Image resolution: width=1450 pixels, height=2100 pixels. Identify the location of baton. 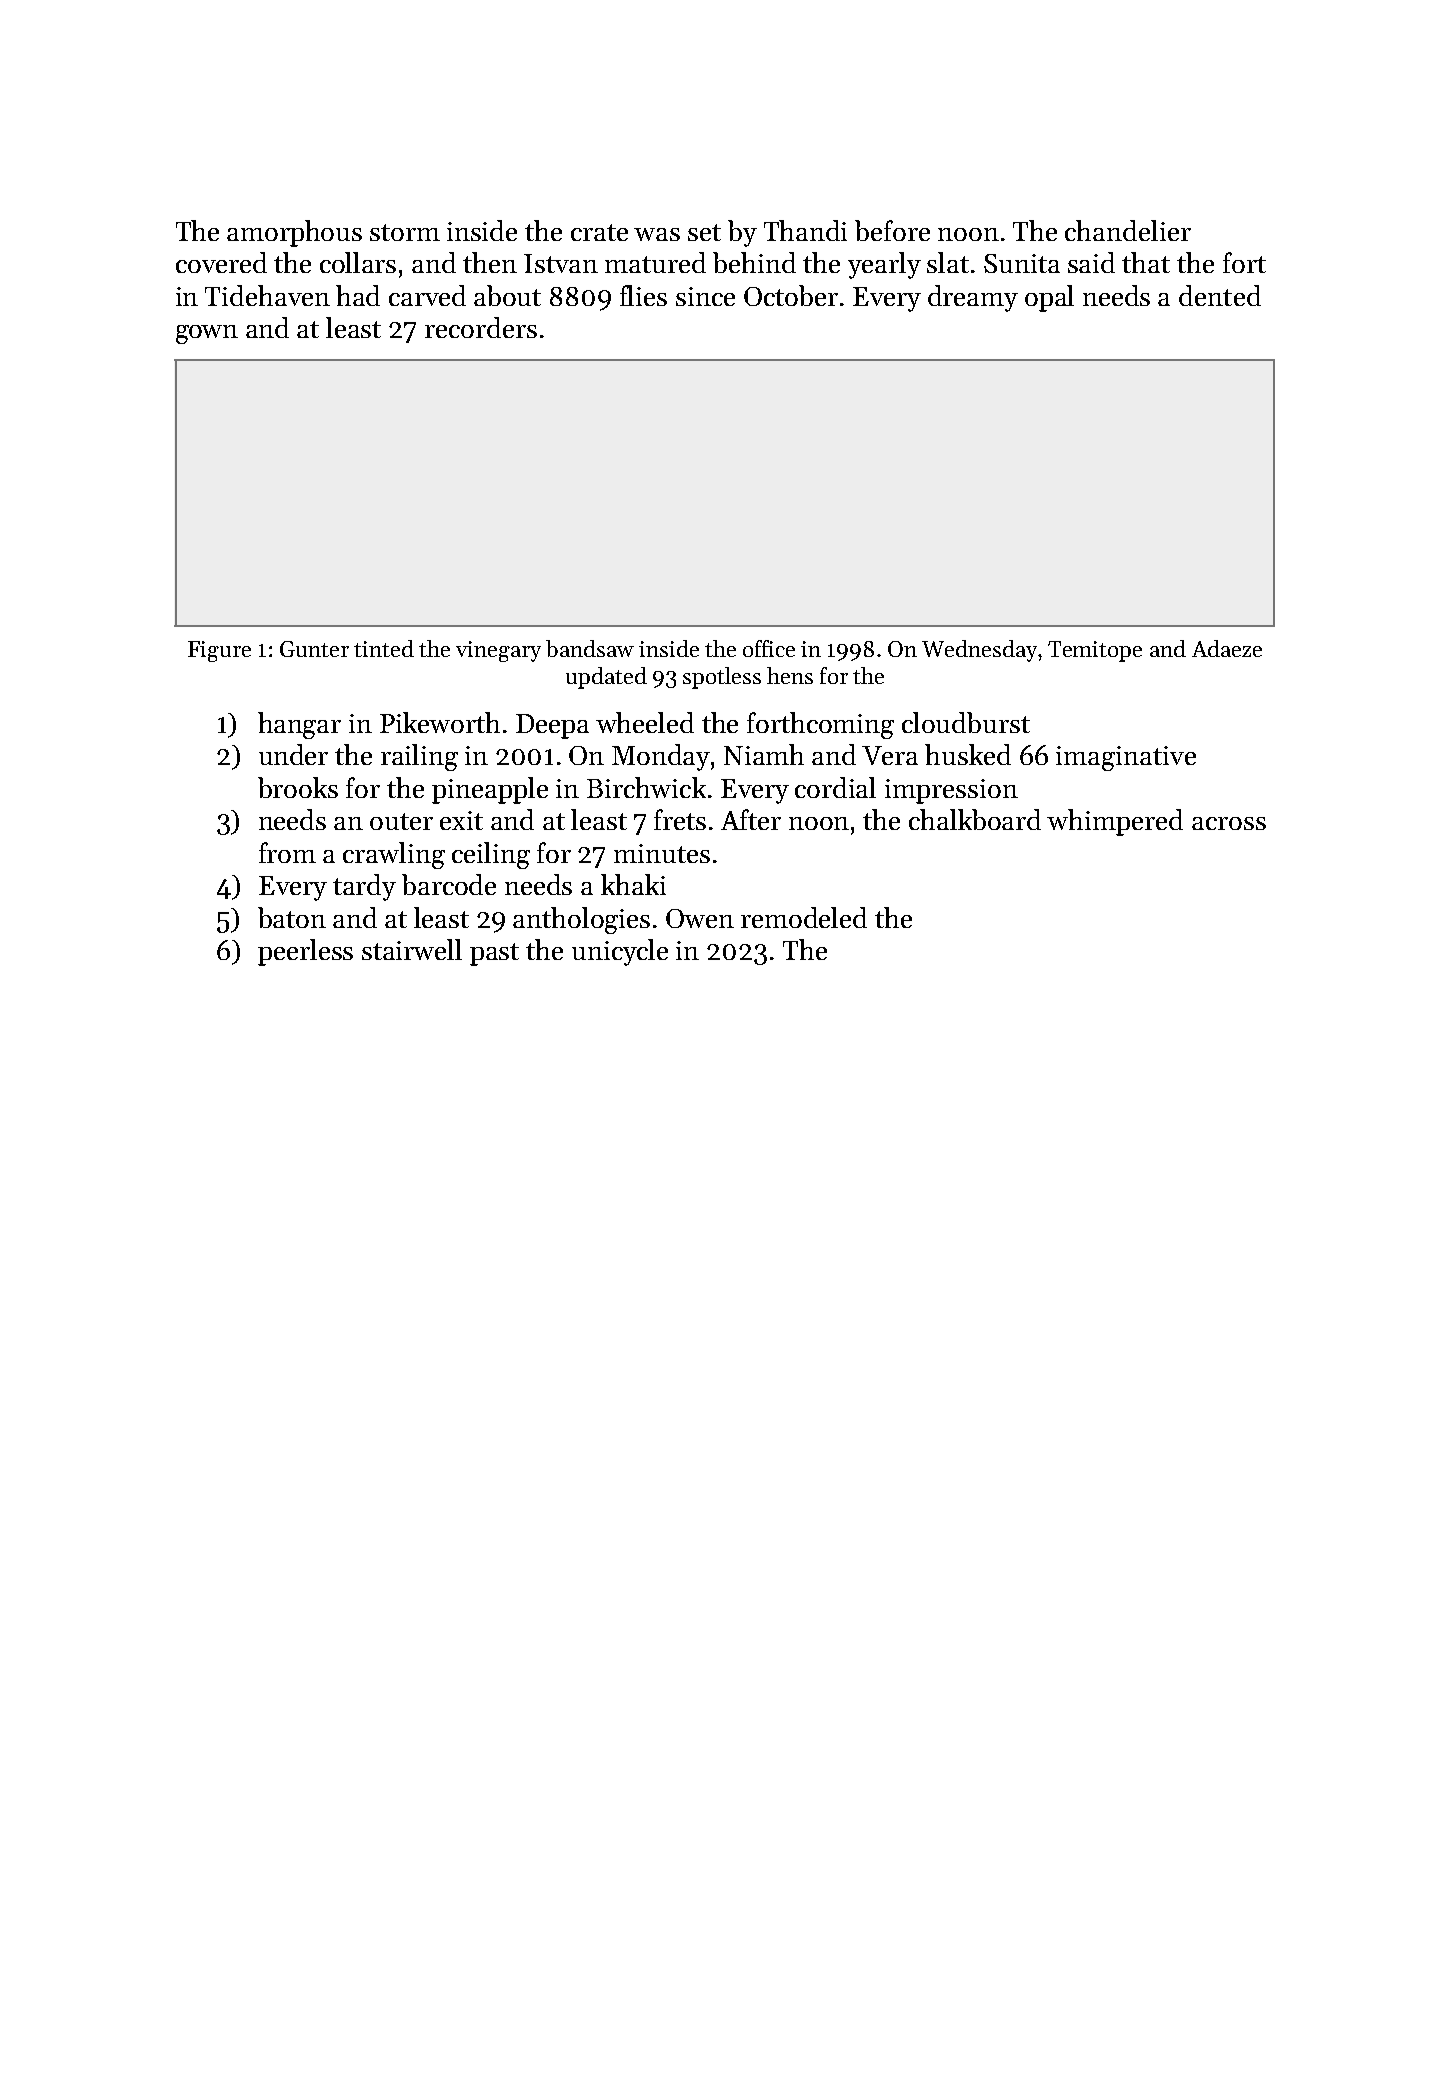
(292, 917).
